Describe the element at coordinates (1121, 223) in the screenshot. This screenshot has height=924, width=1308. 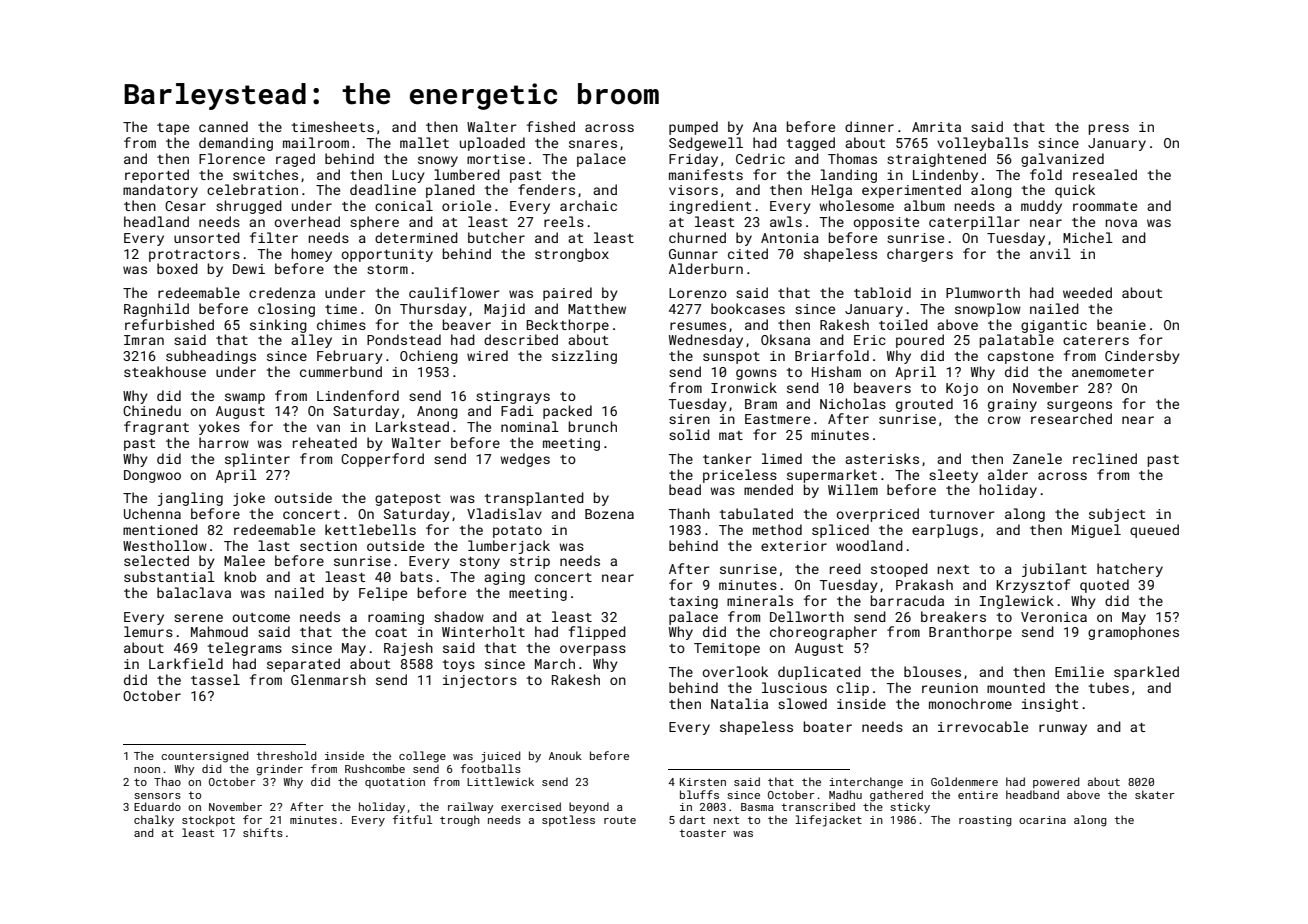
I see `nova` at that location.
